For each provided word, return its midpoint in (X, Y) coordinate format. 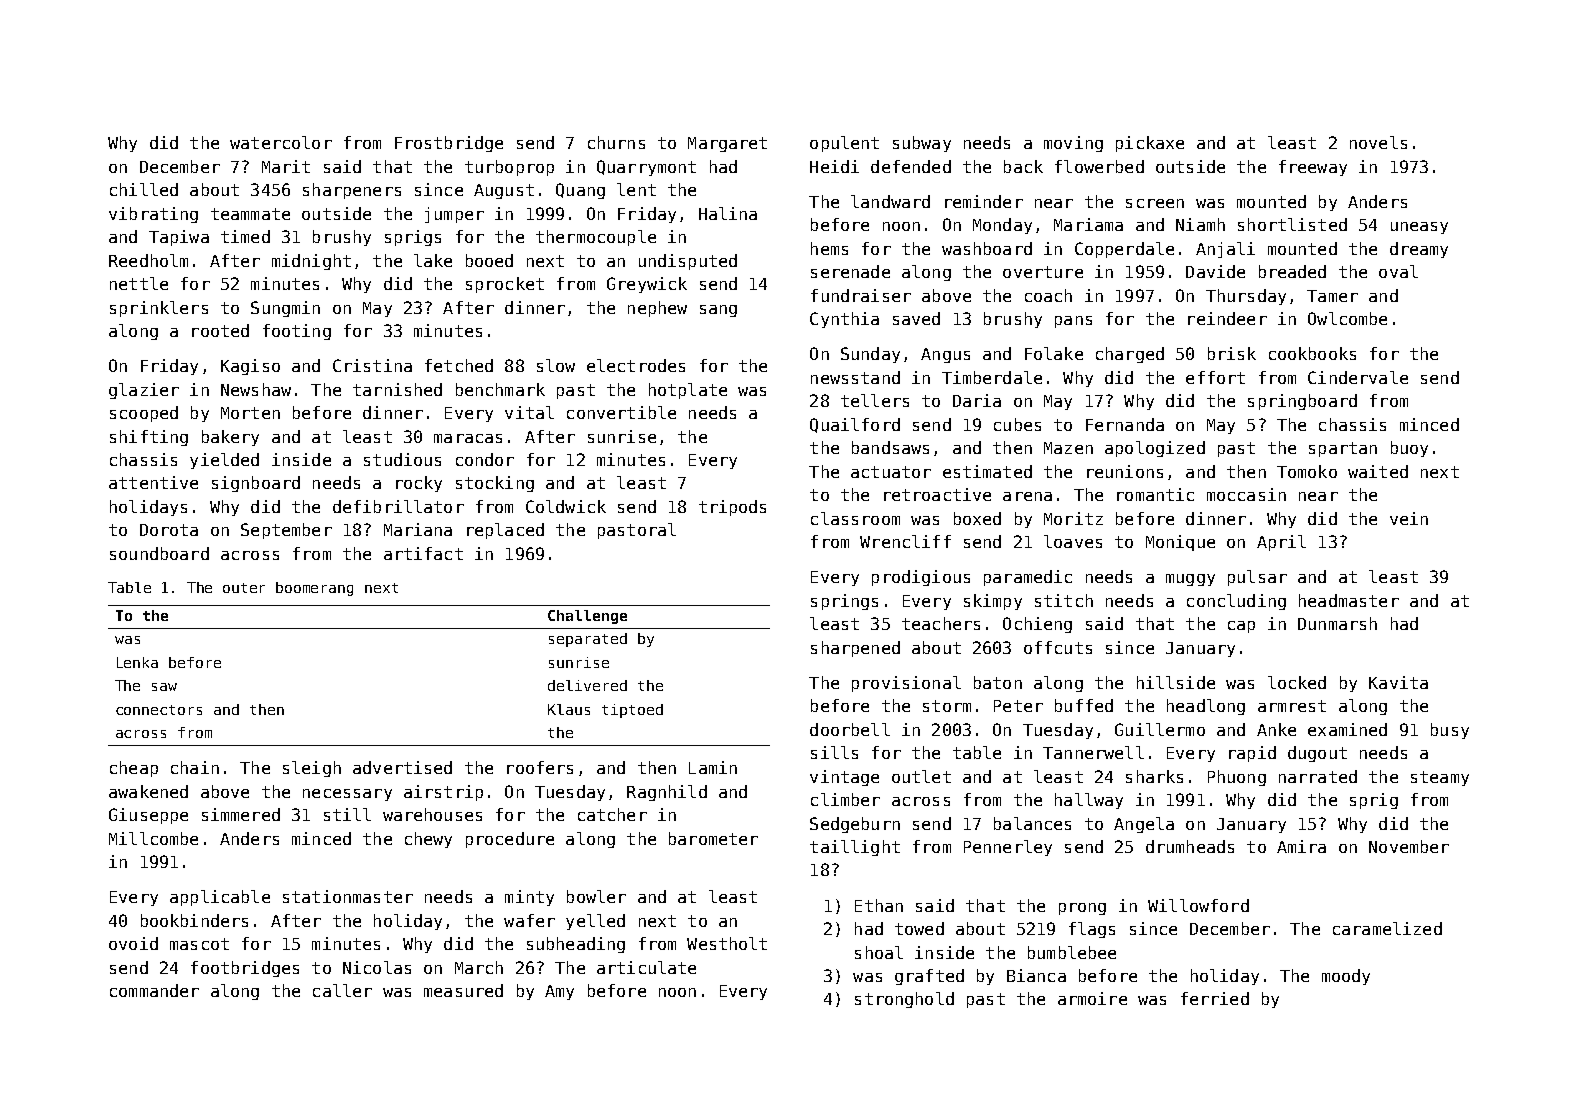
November (1409, 846)
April (1281, 543)
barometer (713, 838)
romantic (1155, 494)
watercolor (281, 142)
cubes (1017, 424)
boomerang (314, 589)
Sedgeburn (855, 825)
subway (922, 144)
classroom (855, 518)
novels (1378, 142)
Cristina (372, 365)
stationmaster (348, 896)
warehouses (432, 814)
